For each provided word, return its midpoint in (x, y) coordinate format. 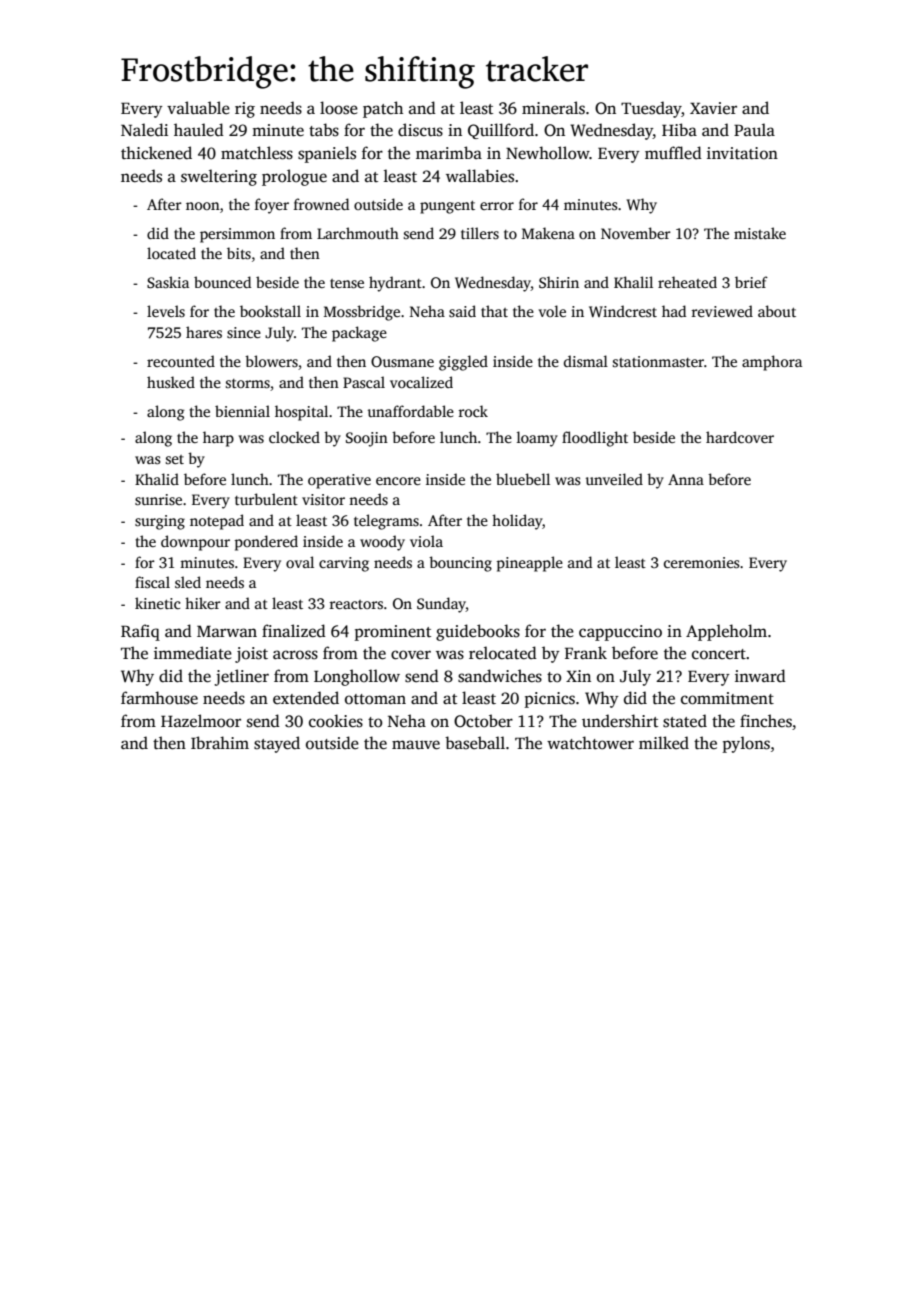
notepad (217, 522)
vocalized (421, 382)
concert (719, 654)
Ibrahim (220, 742)
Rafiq (140, 632)
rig (245, 110)
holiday (517, 522)
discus (420, 130)
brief (751, 282)
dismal (586, 361)
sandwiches (500, 676)
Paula (754, 129)
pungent (447, 207)
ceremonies (702, 562)
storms (248, 383)
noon (203, 206)
